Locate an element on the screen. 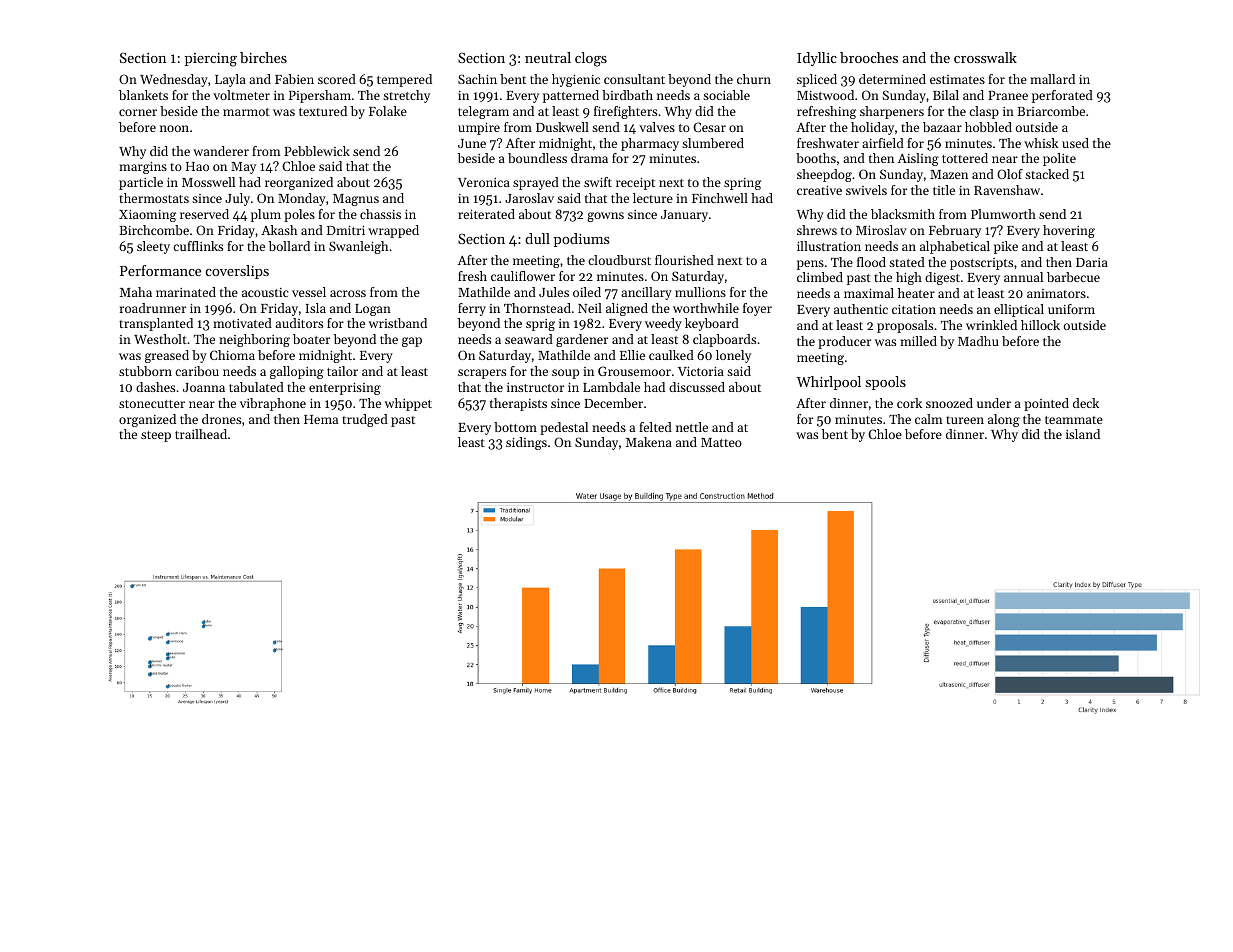 The height and width of the screenshot is (952, 1233). greased is located at coordinates (167, 356).
